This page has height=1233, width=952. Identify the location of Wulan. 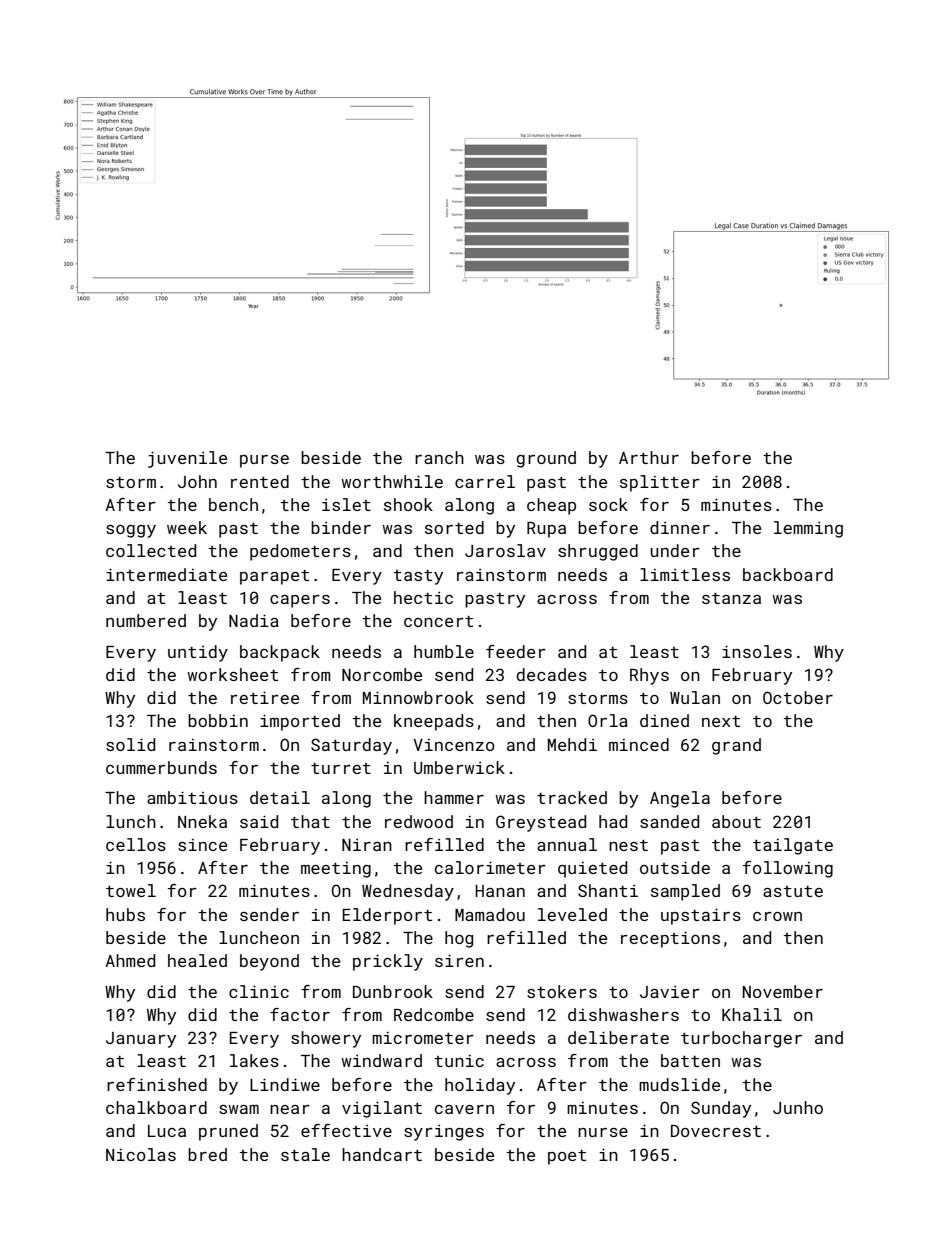
(695, 697).
